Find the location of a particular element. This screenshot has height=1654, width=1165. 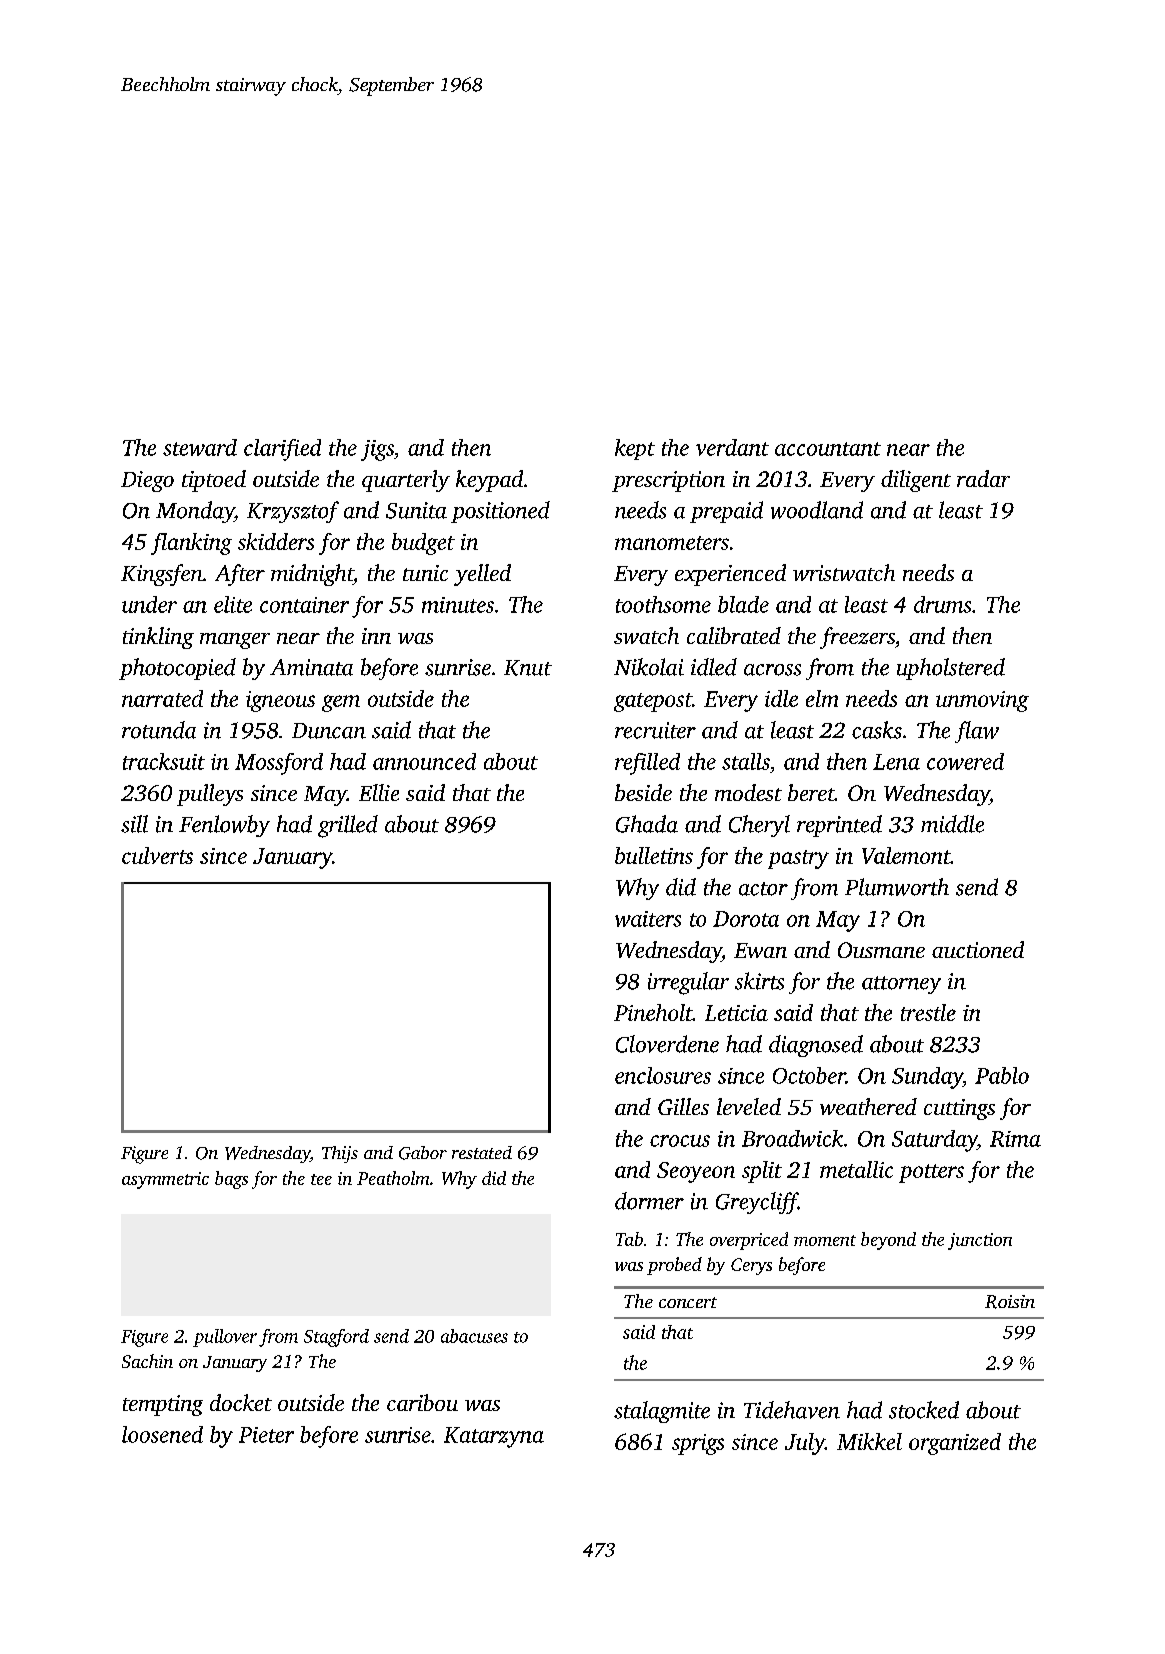

Stagford is located at coordinates (336, 1338).
